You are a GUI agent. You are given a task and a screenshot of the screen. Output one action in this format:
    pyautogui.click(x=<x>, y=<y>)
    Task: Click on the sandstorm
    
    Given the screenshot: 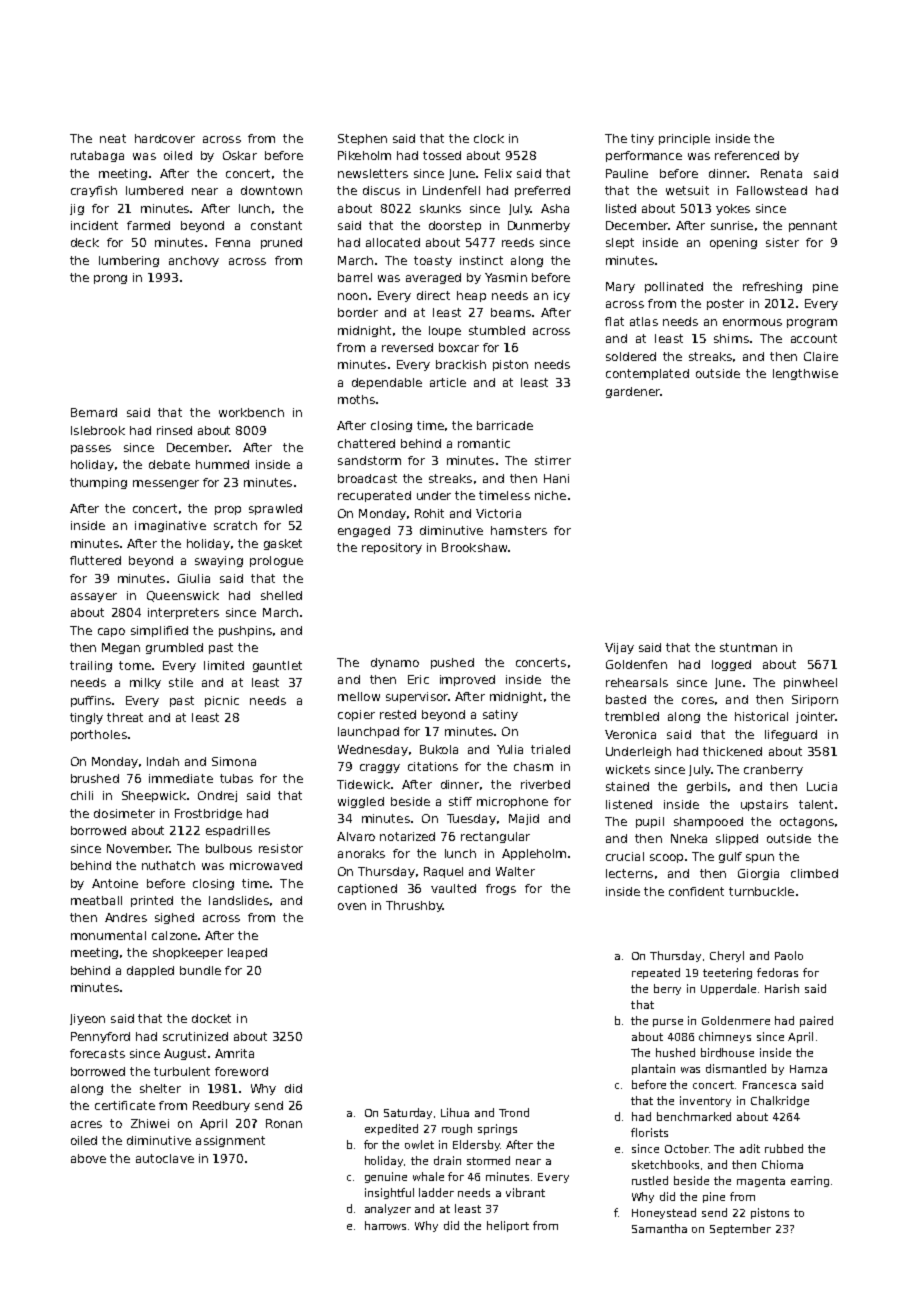 What is the action you would take?
    pyautogui.click(x=369, y=460)
